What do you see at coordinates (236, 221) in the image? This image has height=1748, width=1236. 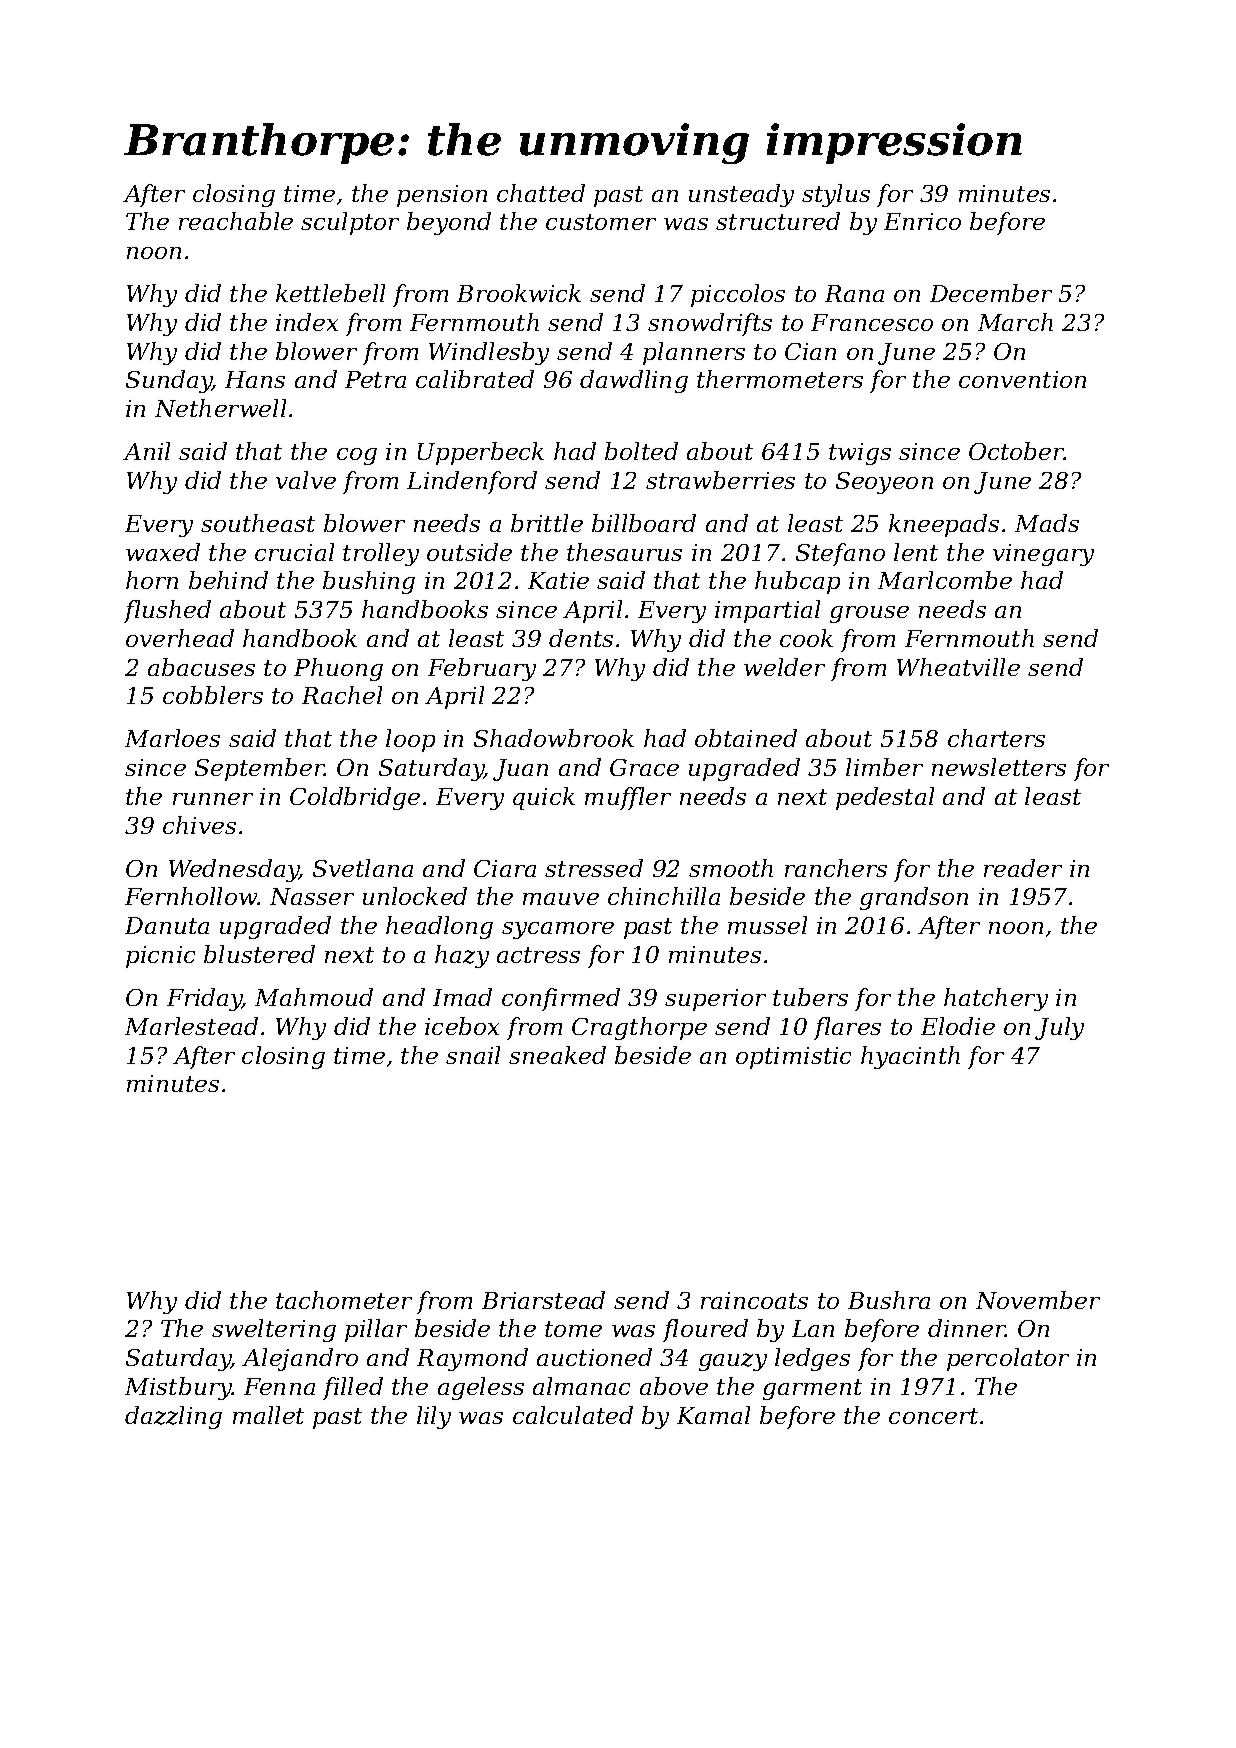 I see `reachable` at bounding box center [236, 221].
